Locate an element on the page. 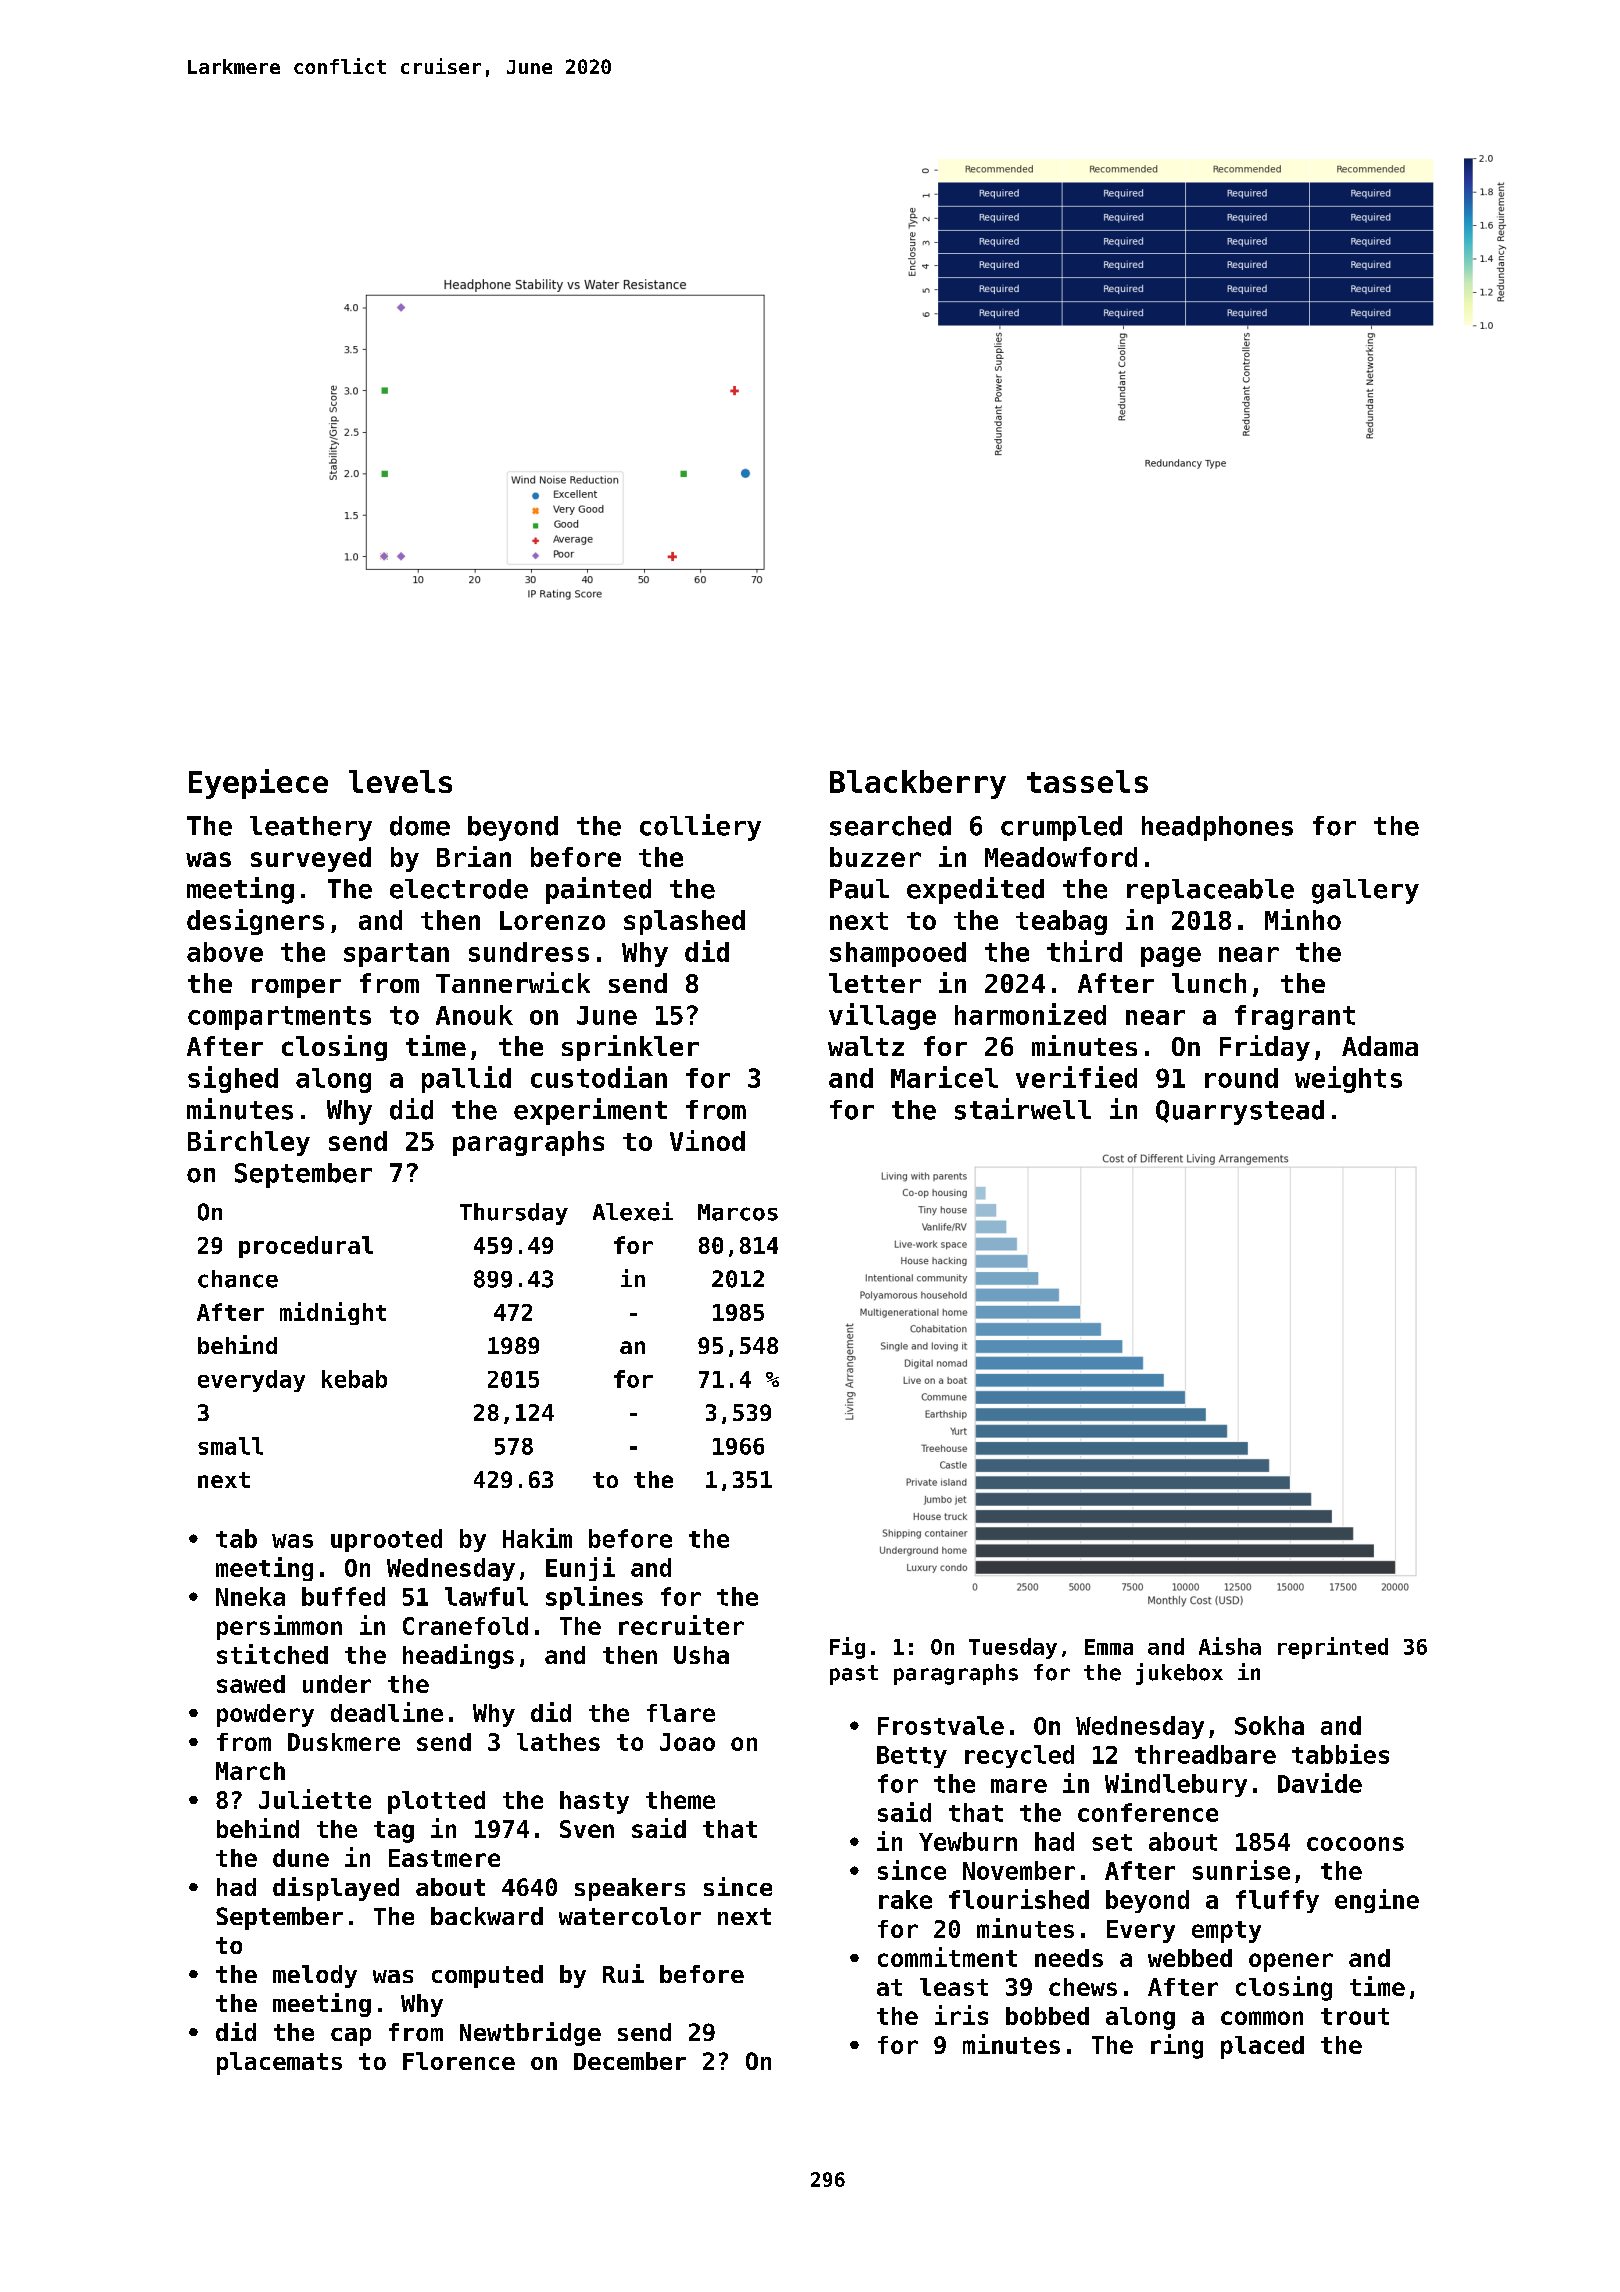  Hakim is located at coordinates (537, 1538).
